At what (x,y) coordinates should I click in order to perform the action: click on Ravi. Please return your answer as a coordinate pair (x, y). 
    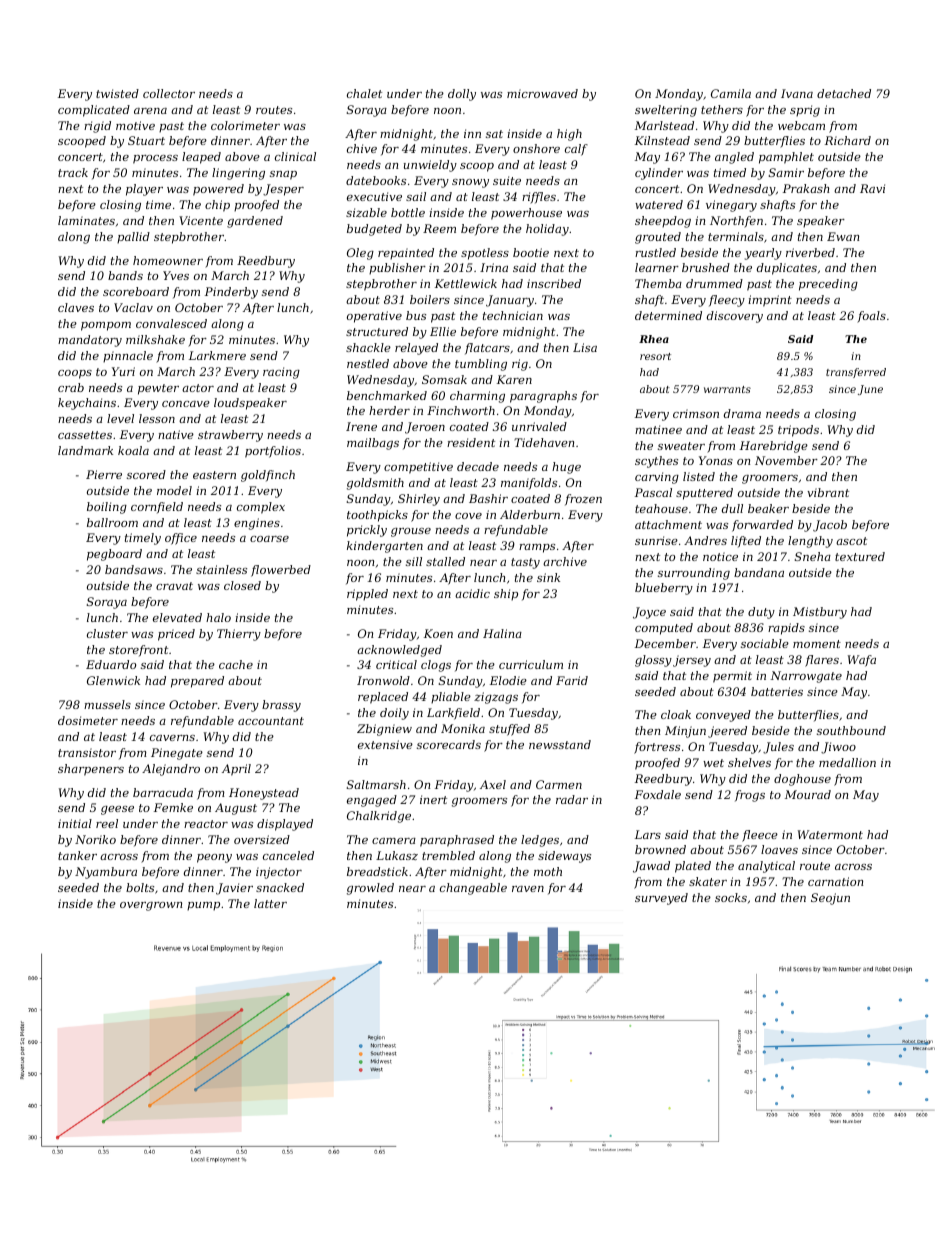
    Looking at the image, I should click on (872, 188).
